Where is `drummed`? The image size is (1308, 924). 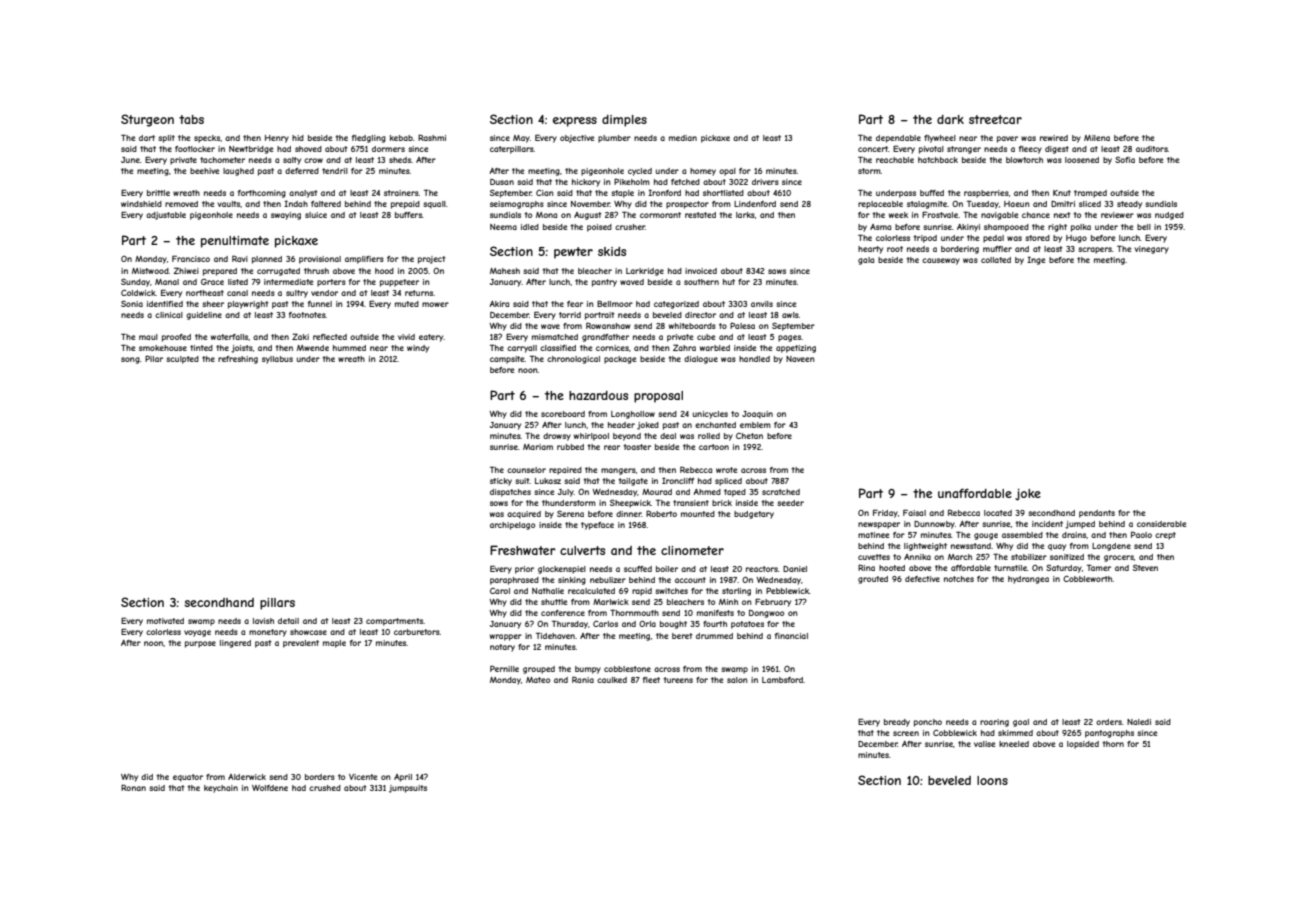 drummed is located at coordinates (714, 636).
